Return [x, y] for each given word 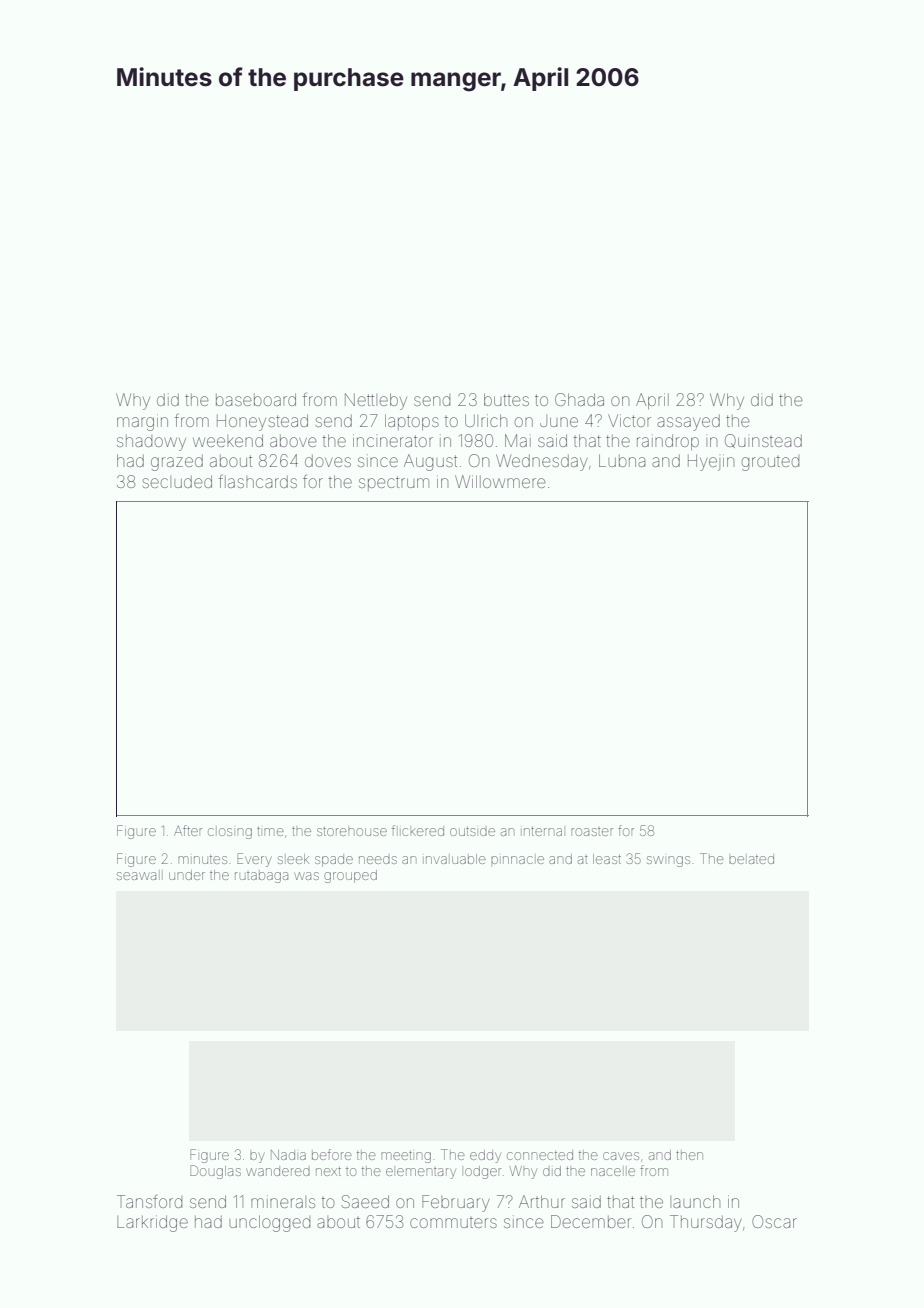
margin [142, 422]
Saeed [365, 1201]
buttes [506, 399]
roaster [592, 832]
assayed [688, 423]
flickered [418, 830]
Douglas [215, 1172]
